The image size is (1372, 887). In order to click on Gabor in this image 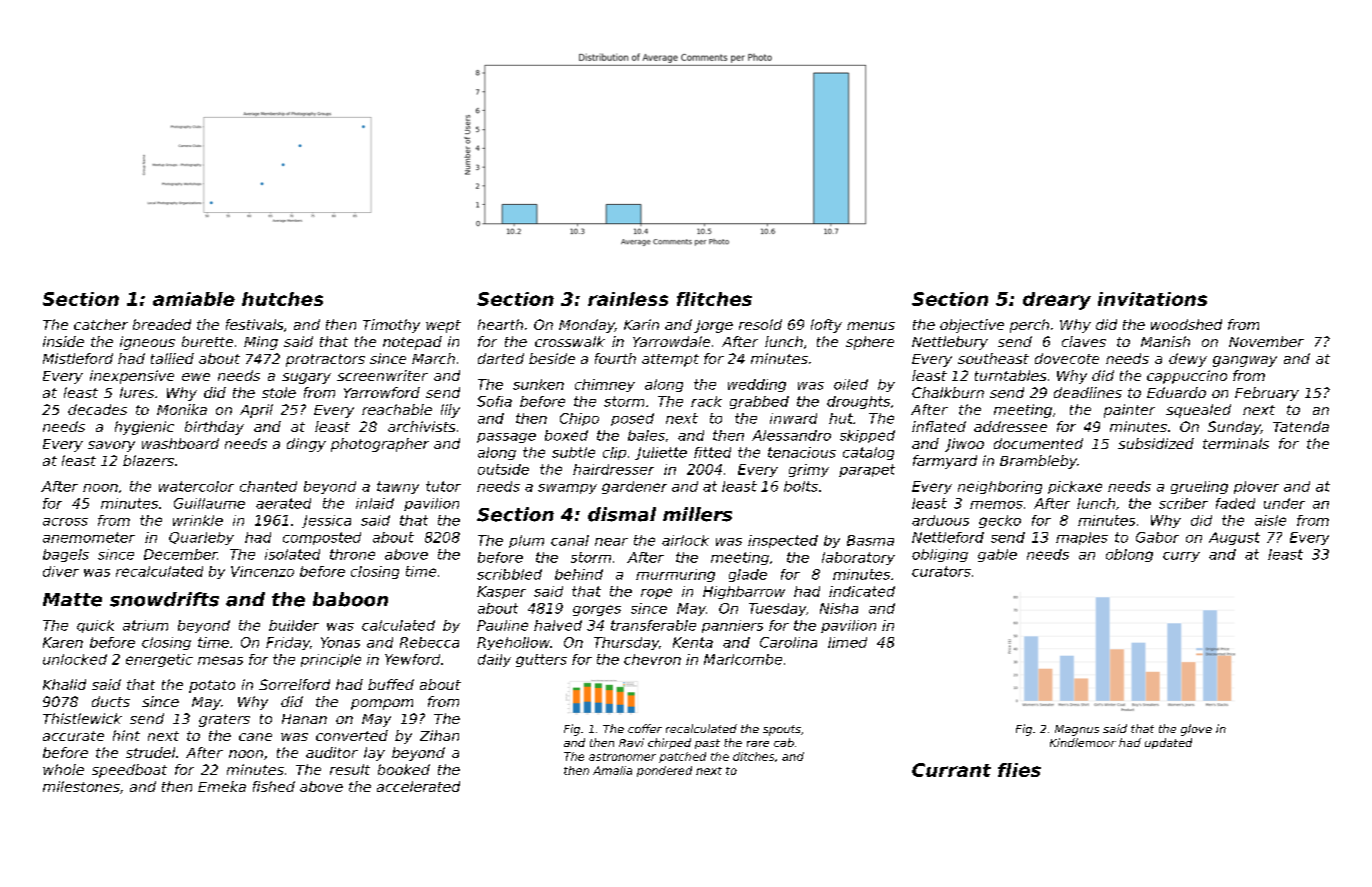, I will do `click(1157, 537)`.
